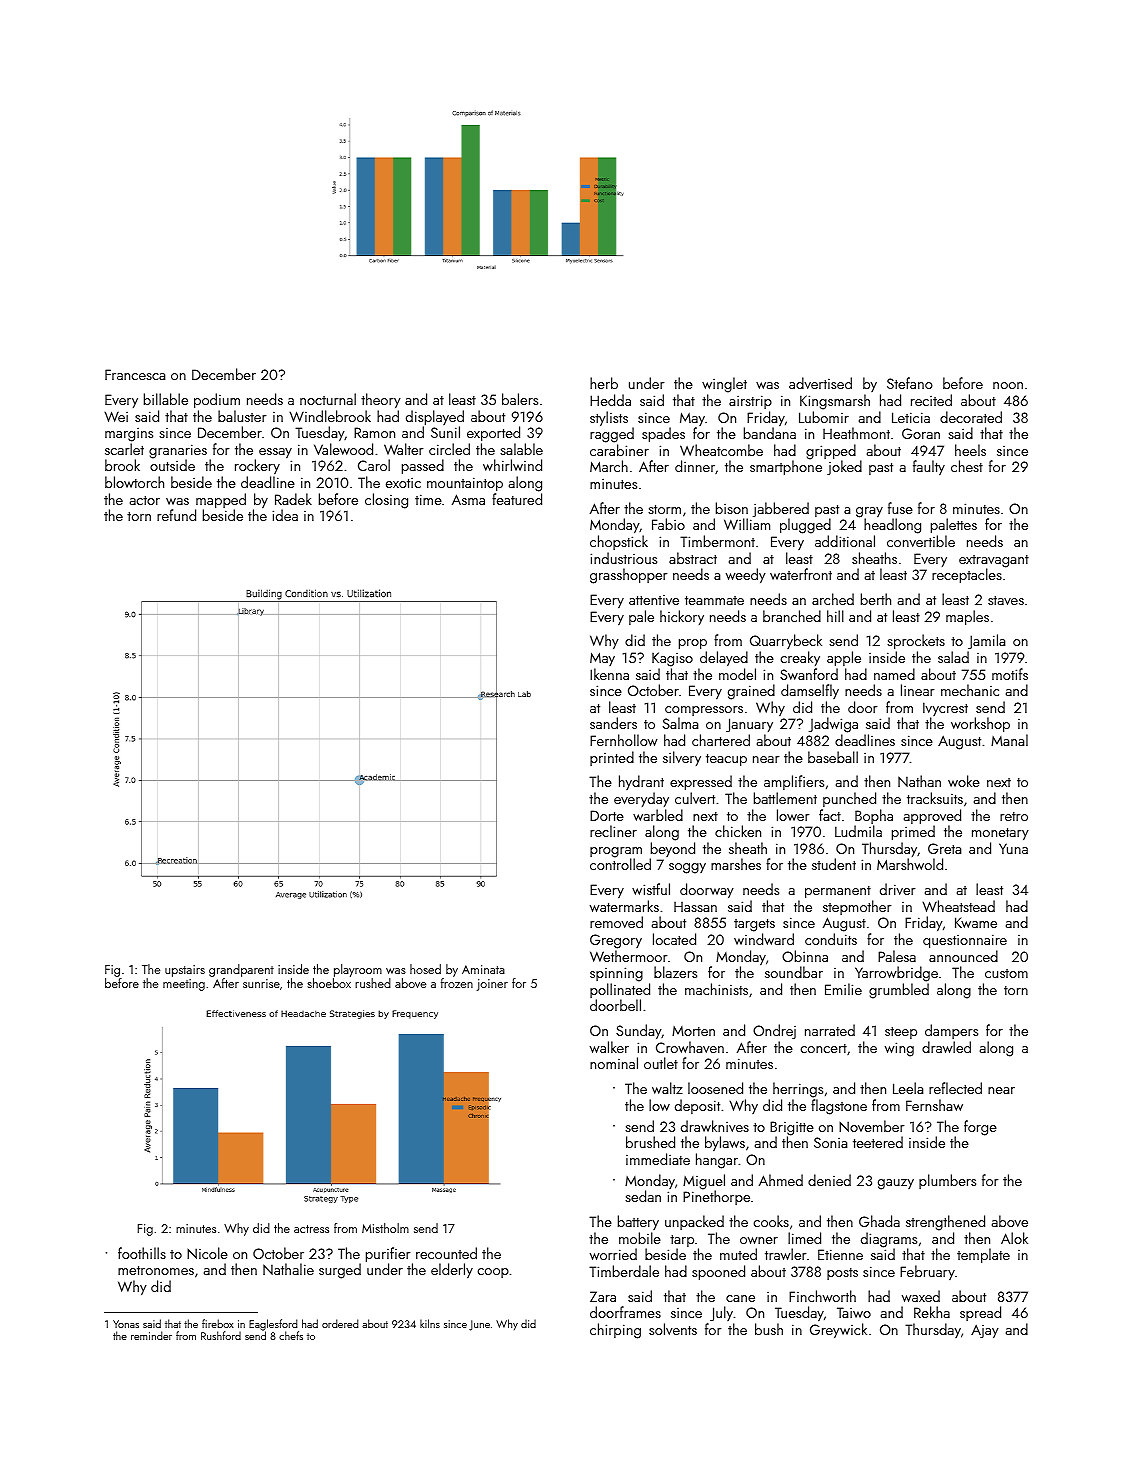 The width and height of the page is (1133, 1466). Describe the element at coordinates (609, 674) in the page. I see `Ikenna` at that location.
